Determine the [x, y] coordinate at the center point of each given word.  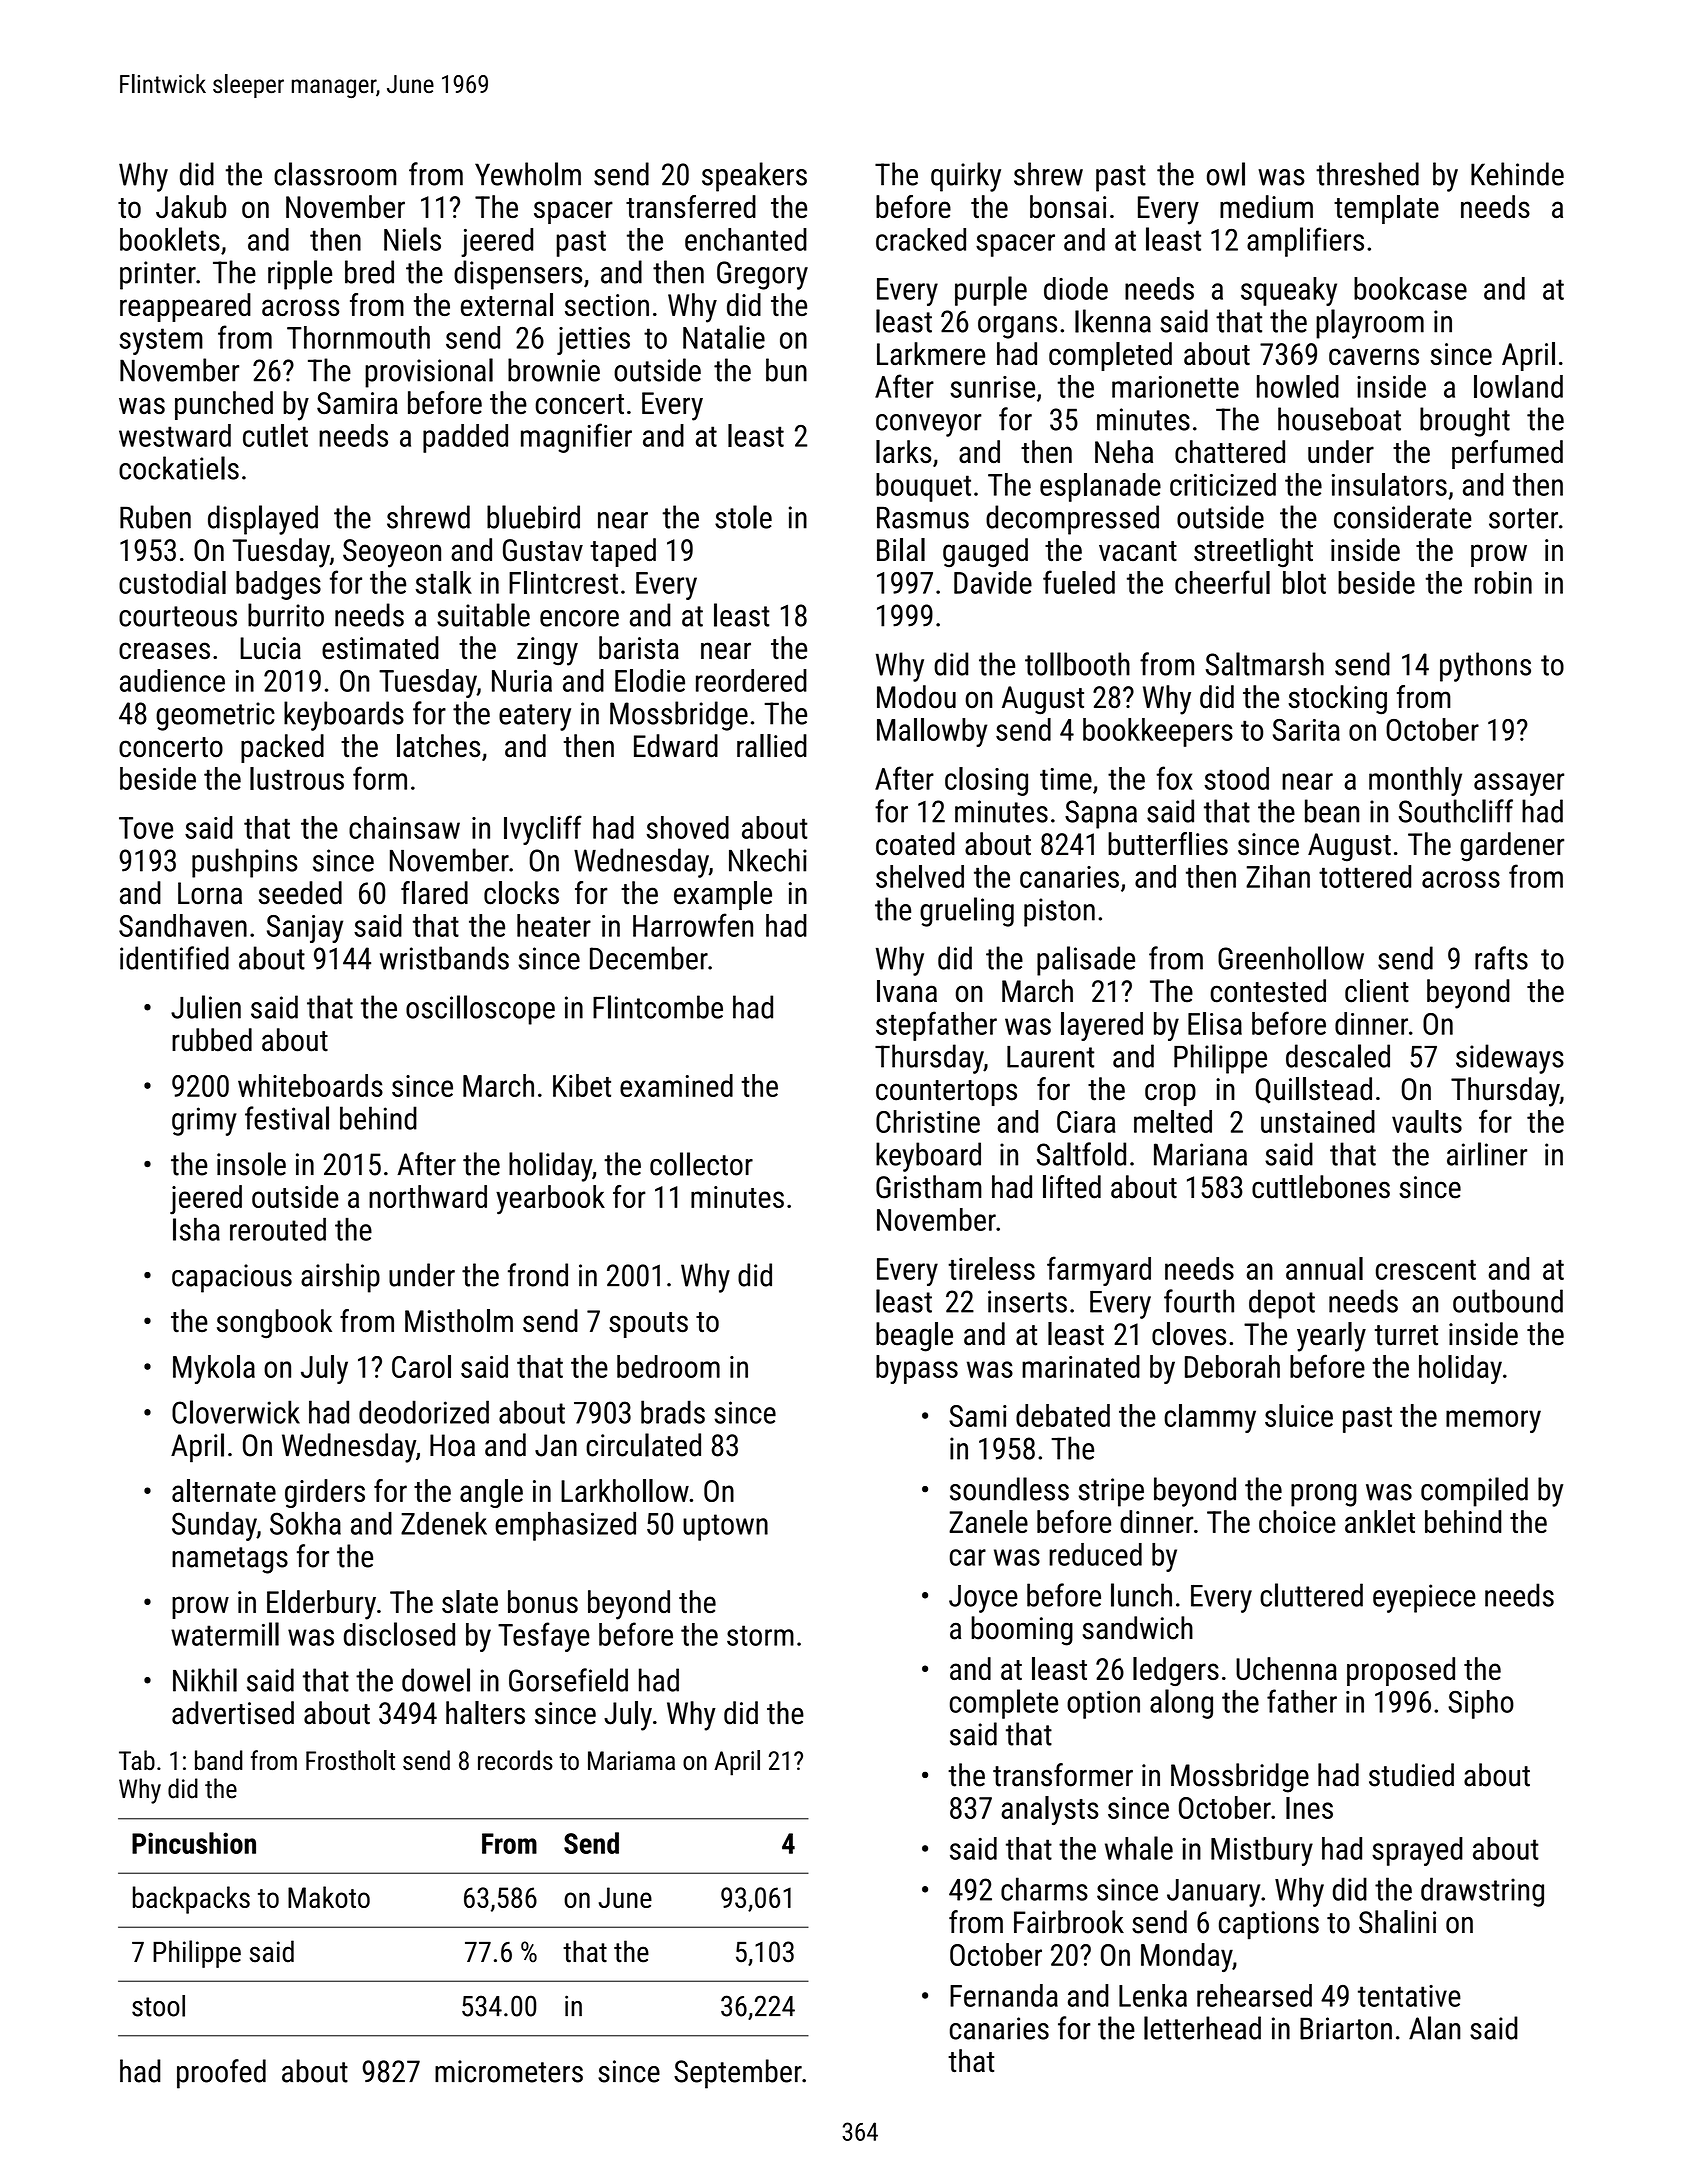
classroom [335, 174]
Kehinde [1517, 174]
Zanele [988, 1521]
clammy [1210, 1418]
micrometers [509, 2071]
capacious [232, 1278]
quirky [966, 177]
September [738, 2074]
